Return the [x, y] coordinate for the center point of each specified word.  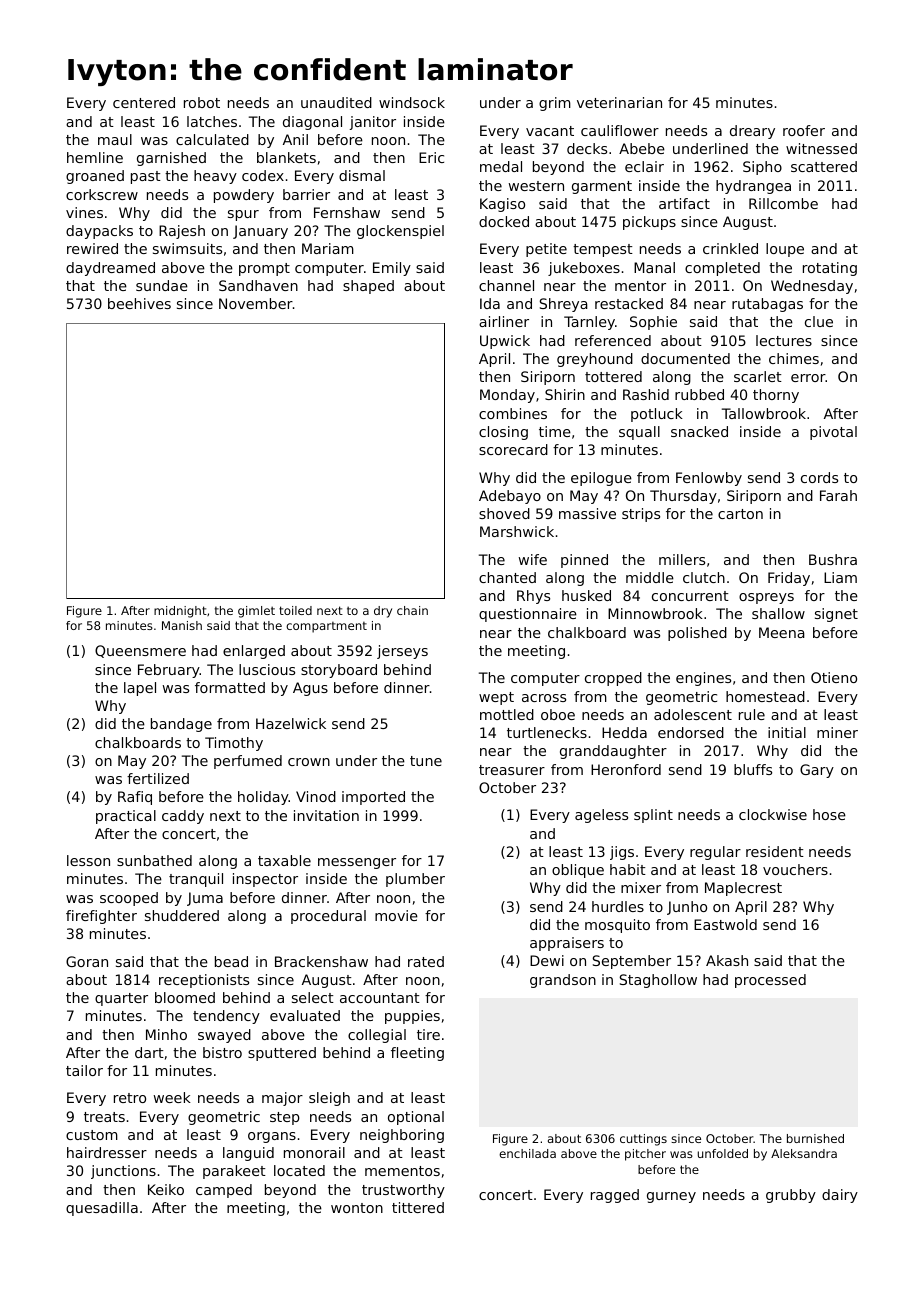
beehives [139, 303]
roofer [804, 130]
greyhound [595, 360]
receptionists [204, 981]
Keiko [166, 1189]
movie [396, 915]
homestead [765, 696]
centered [144, 102]
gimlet [256, 612]
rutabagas [767, 305]
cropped [613, 679]
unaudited [336, 102]
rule [752, 714]
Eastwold [725, 924]
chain [412, 610]
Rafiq [135, 798]
